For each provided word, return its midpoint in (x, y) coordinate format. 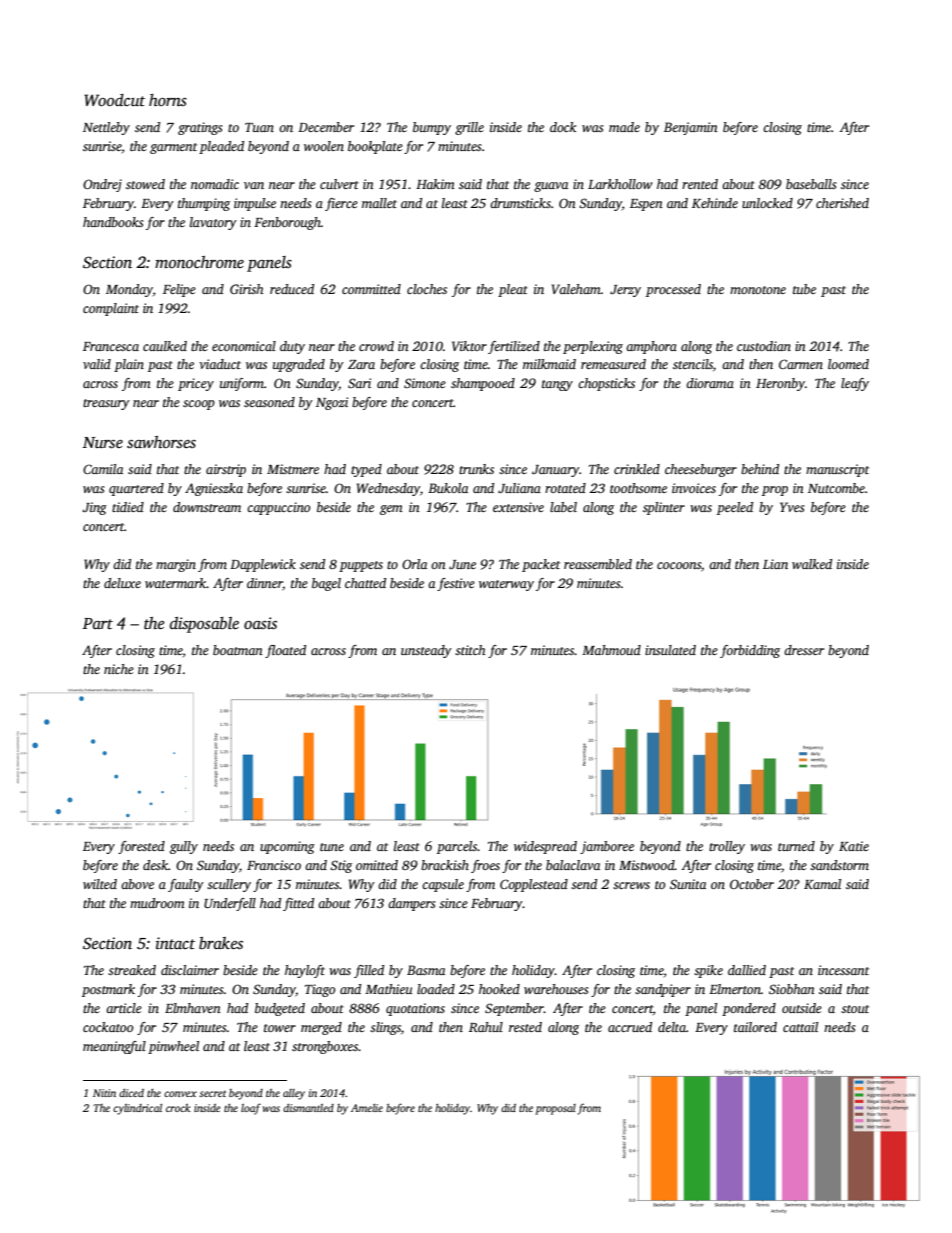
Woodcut (114, 100)
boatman (238, 650)
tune (332, 847)
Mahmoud (611, 650)
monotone (758, 290)
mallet (379, 203)
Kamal (822, 884)
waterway (506, 585)
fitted (298, 904)
